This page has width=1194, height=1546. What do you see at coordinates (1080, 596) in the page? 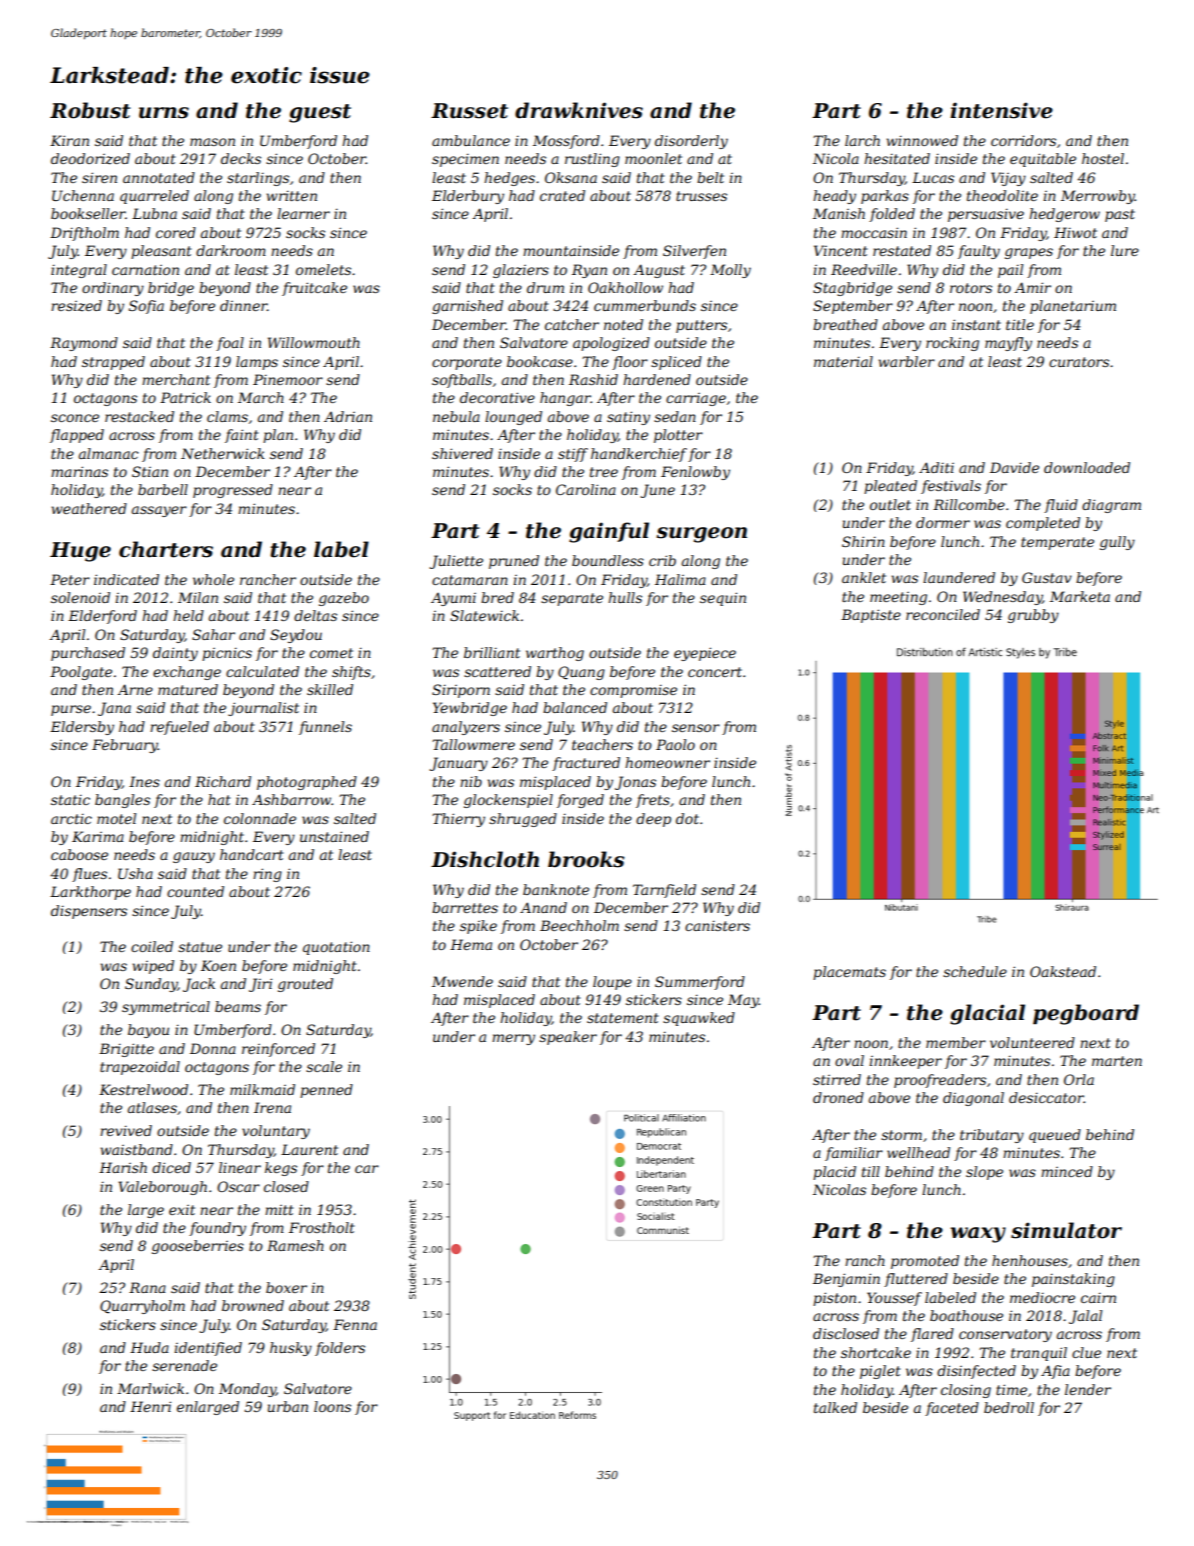
I see `Marketa` at bounding box center [1080, 596].
